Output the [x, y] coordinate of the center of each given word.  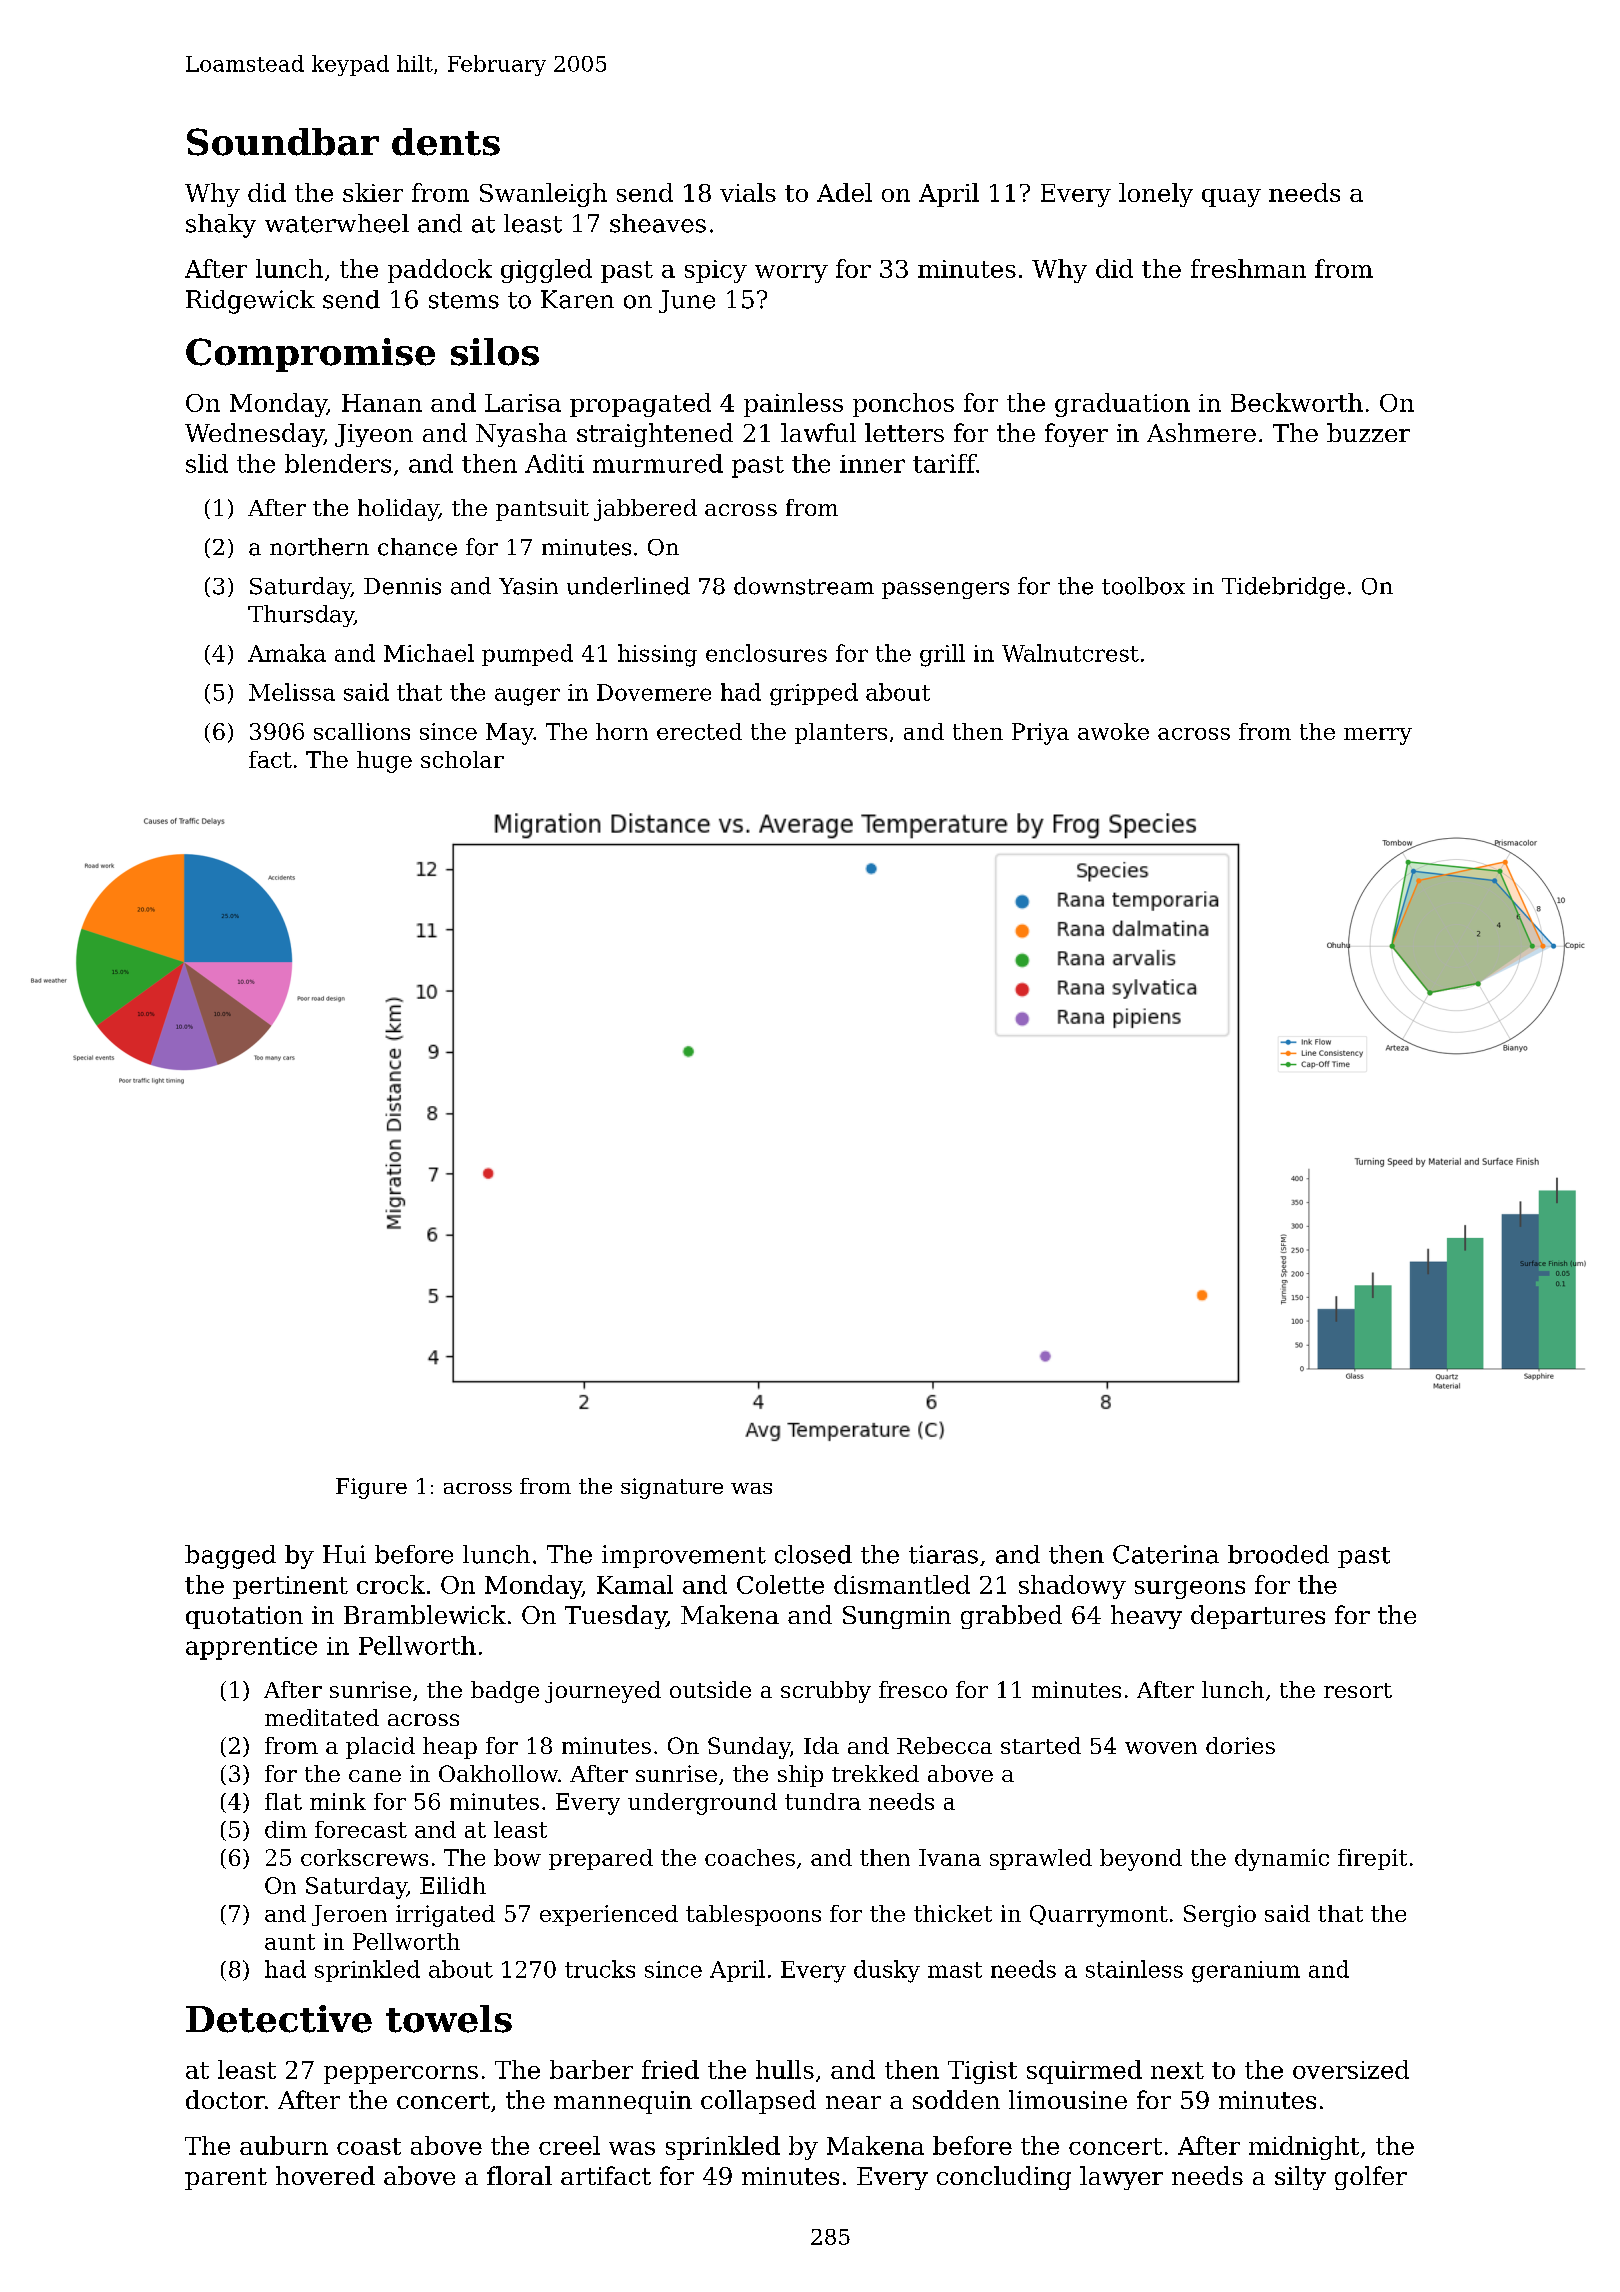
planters [841, 733]
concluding [1004, 2178]
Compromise [310, 355]
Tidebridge [1283, 588]
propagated [640, 405]
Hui [344, 1554]
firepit [1372, 1859]
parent [226, 2179]
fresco [913, 1689]
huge [384, 762]
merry [1378, 736]
